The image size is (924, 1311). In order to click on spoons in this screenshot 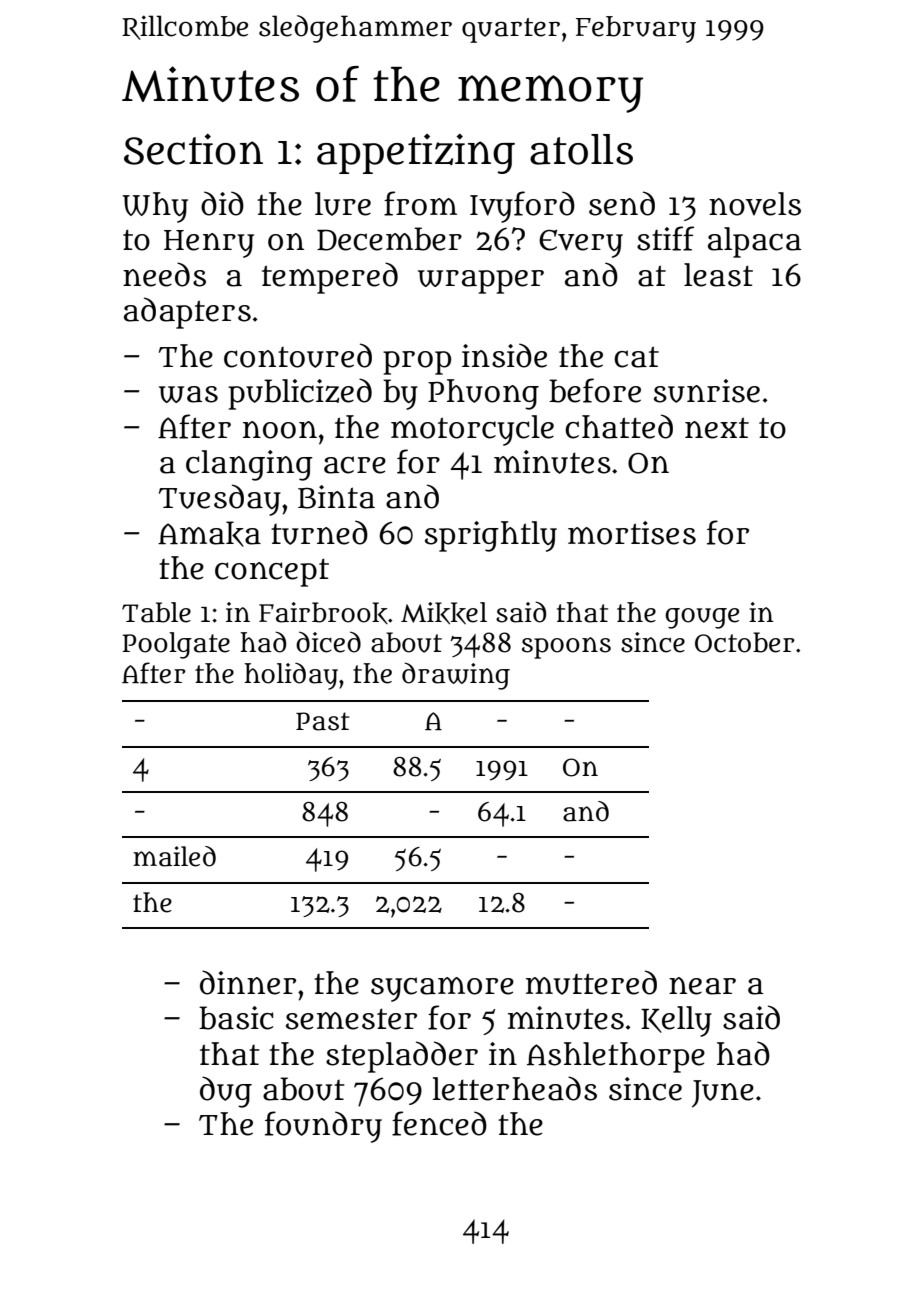, I will do `click(566, 648)`.
